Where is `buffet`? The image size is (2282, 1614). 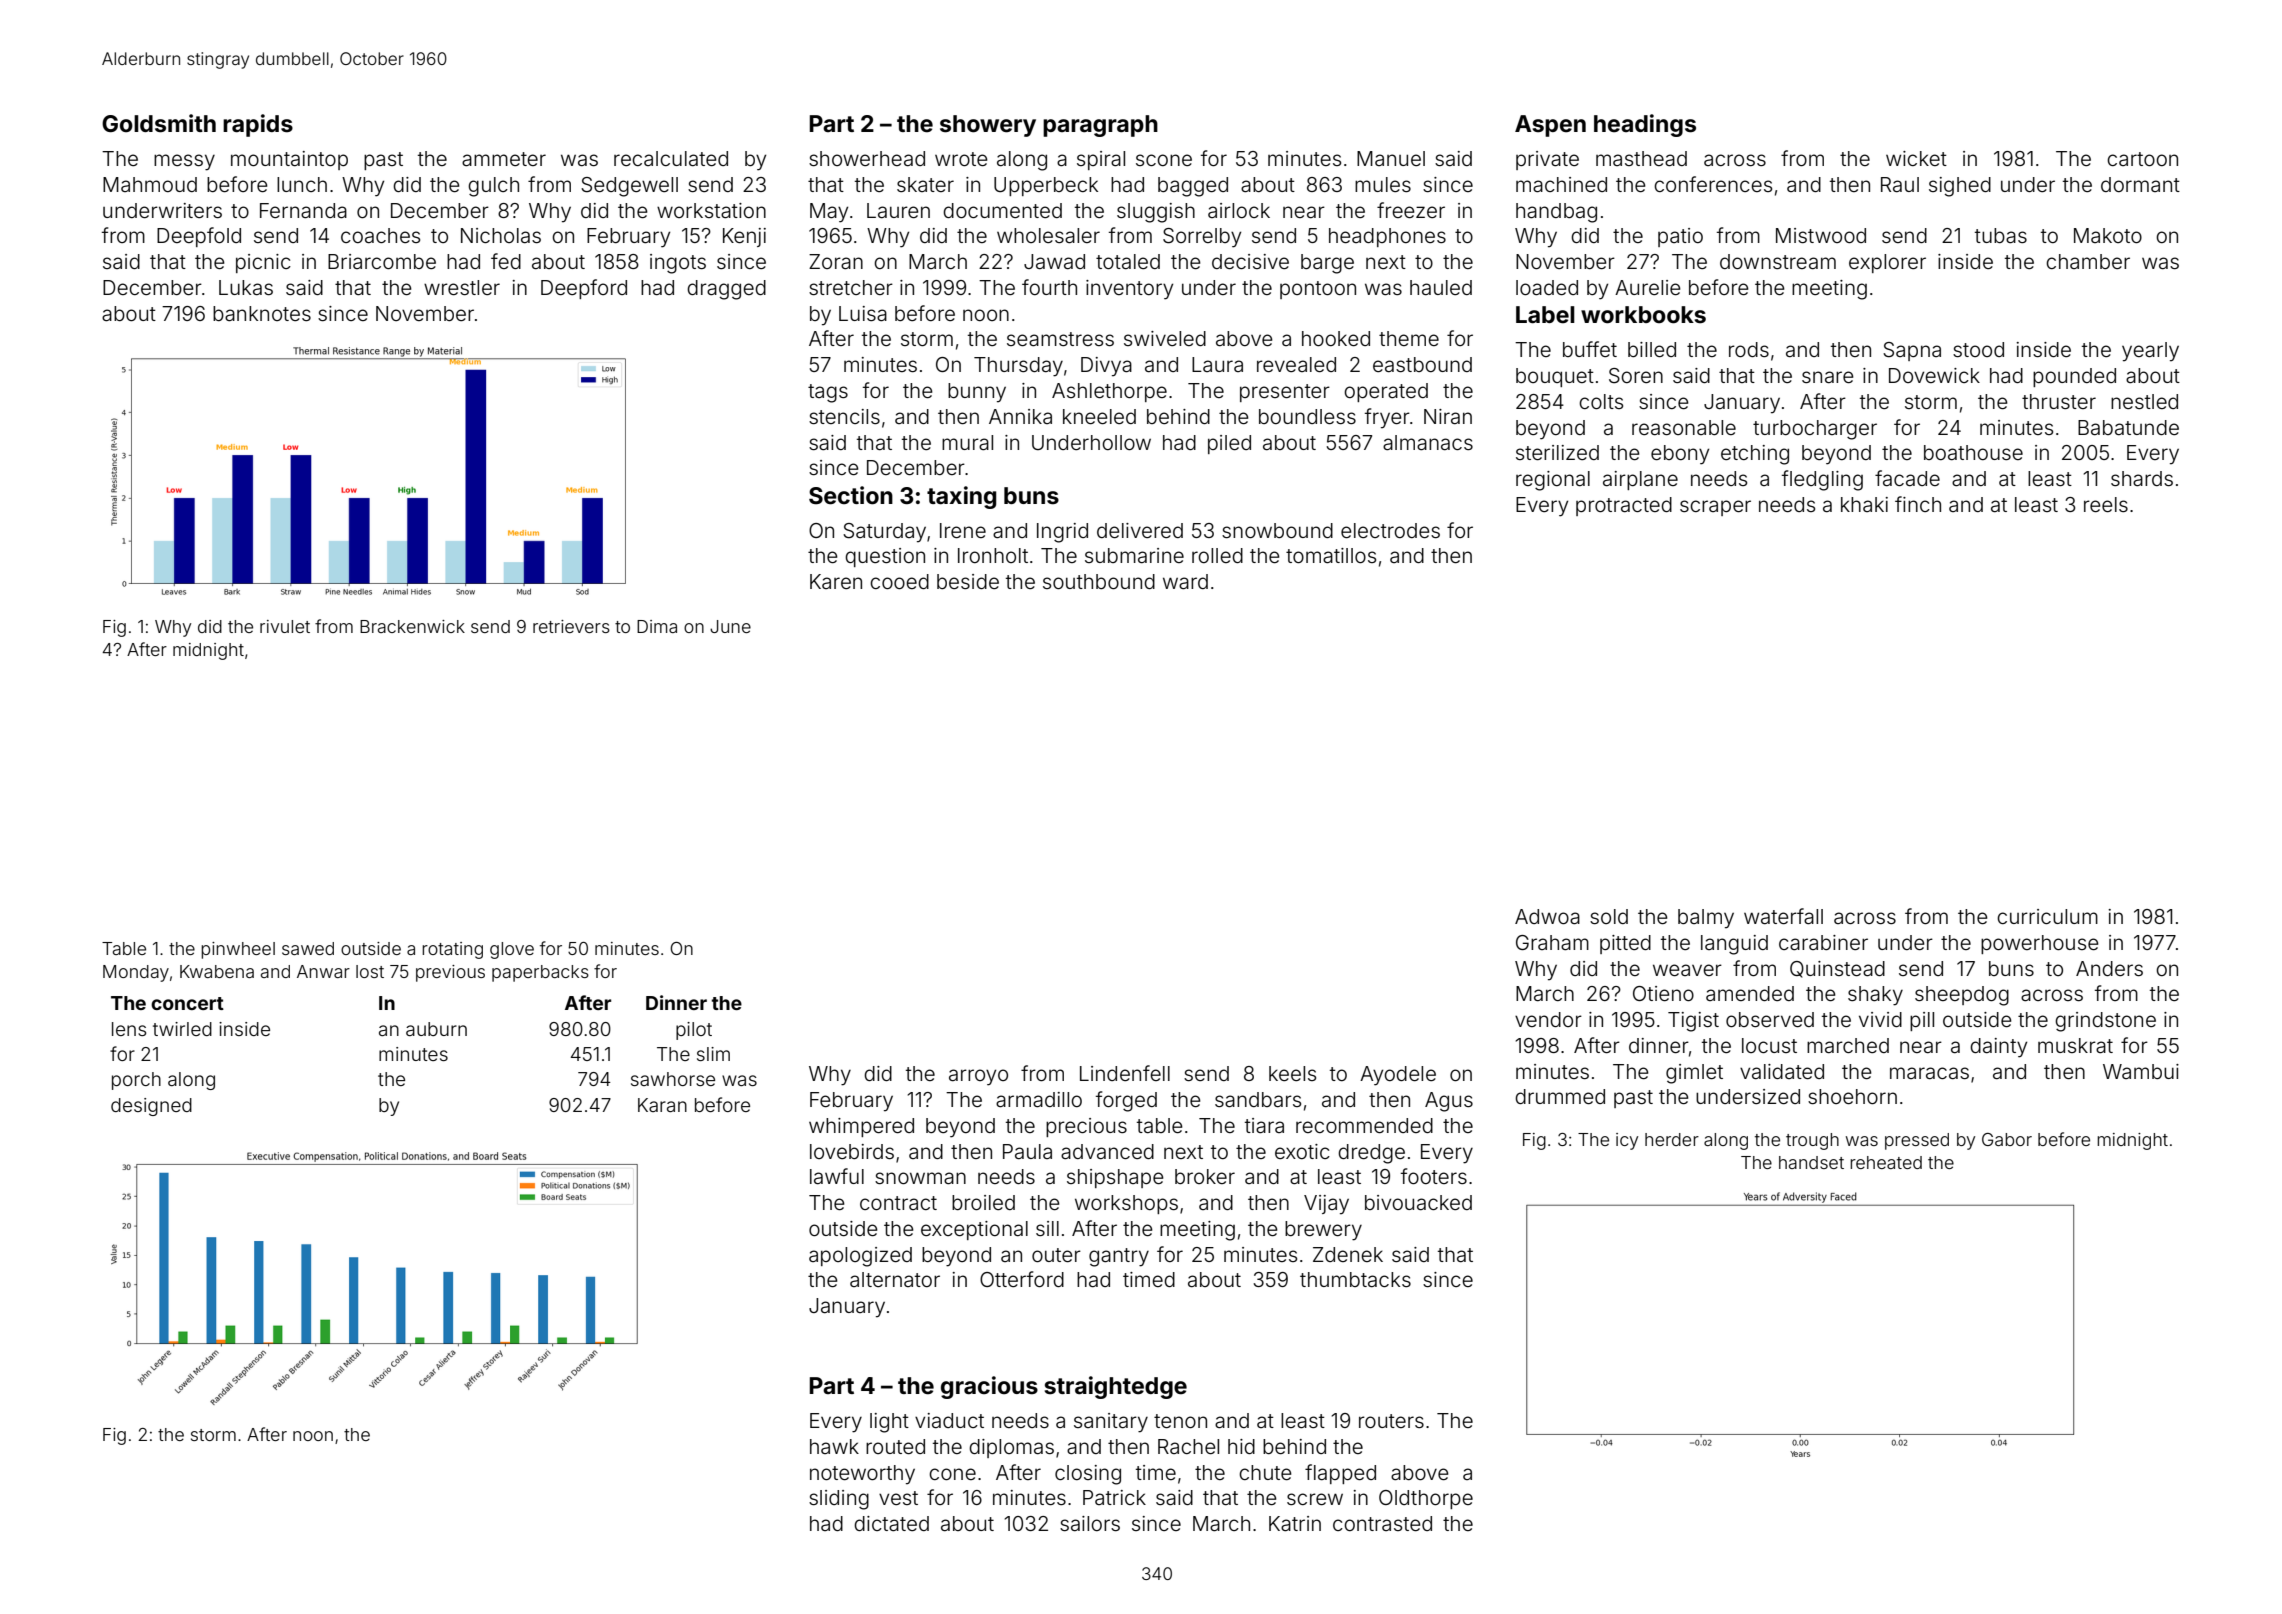
buffet is located at coordinates (1590, 349).
